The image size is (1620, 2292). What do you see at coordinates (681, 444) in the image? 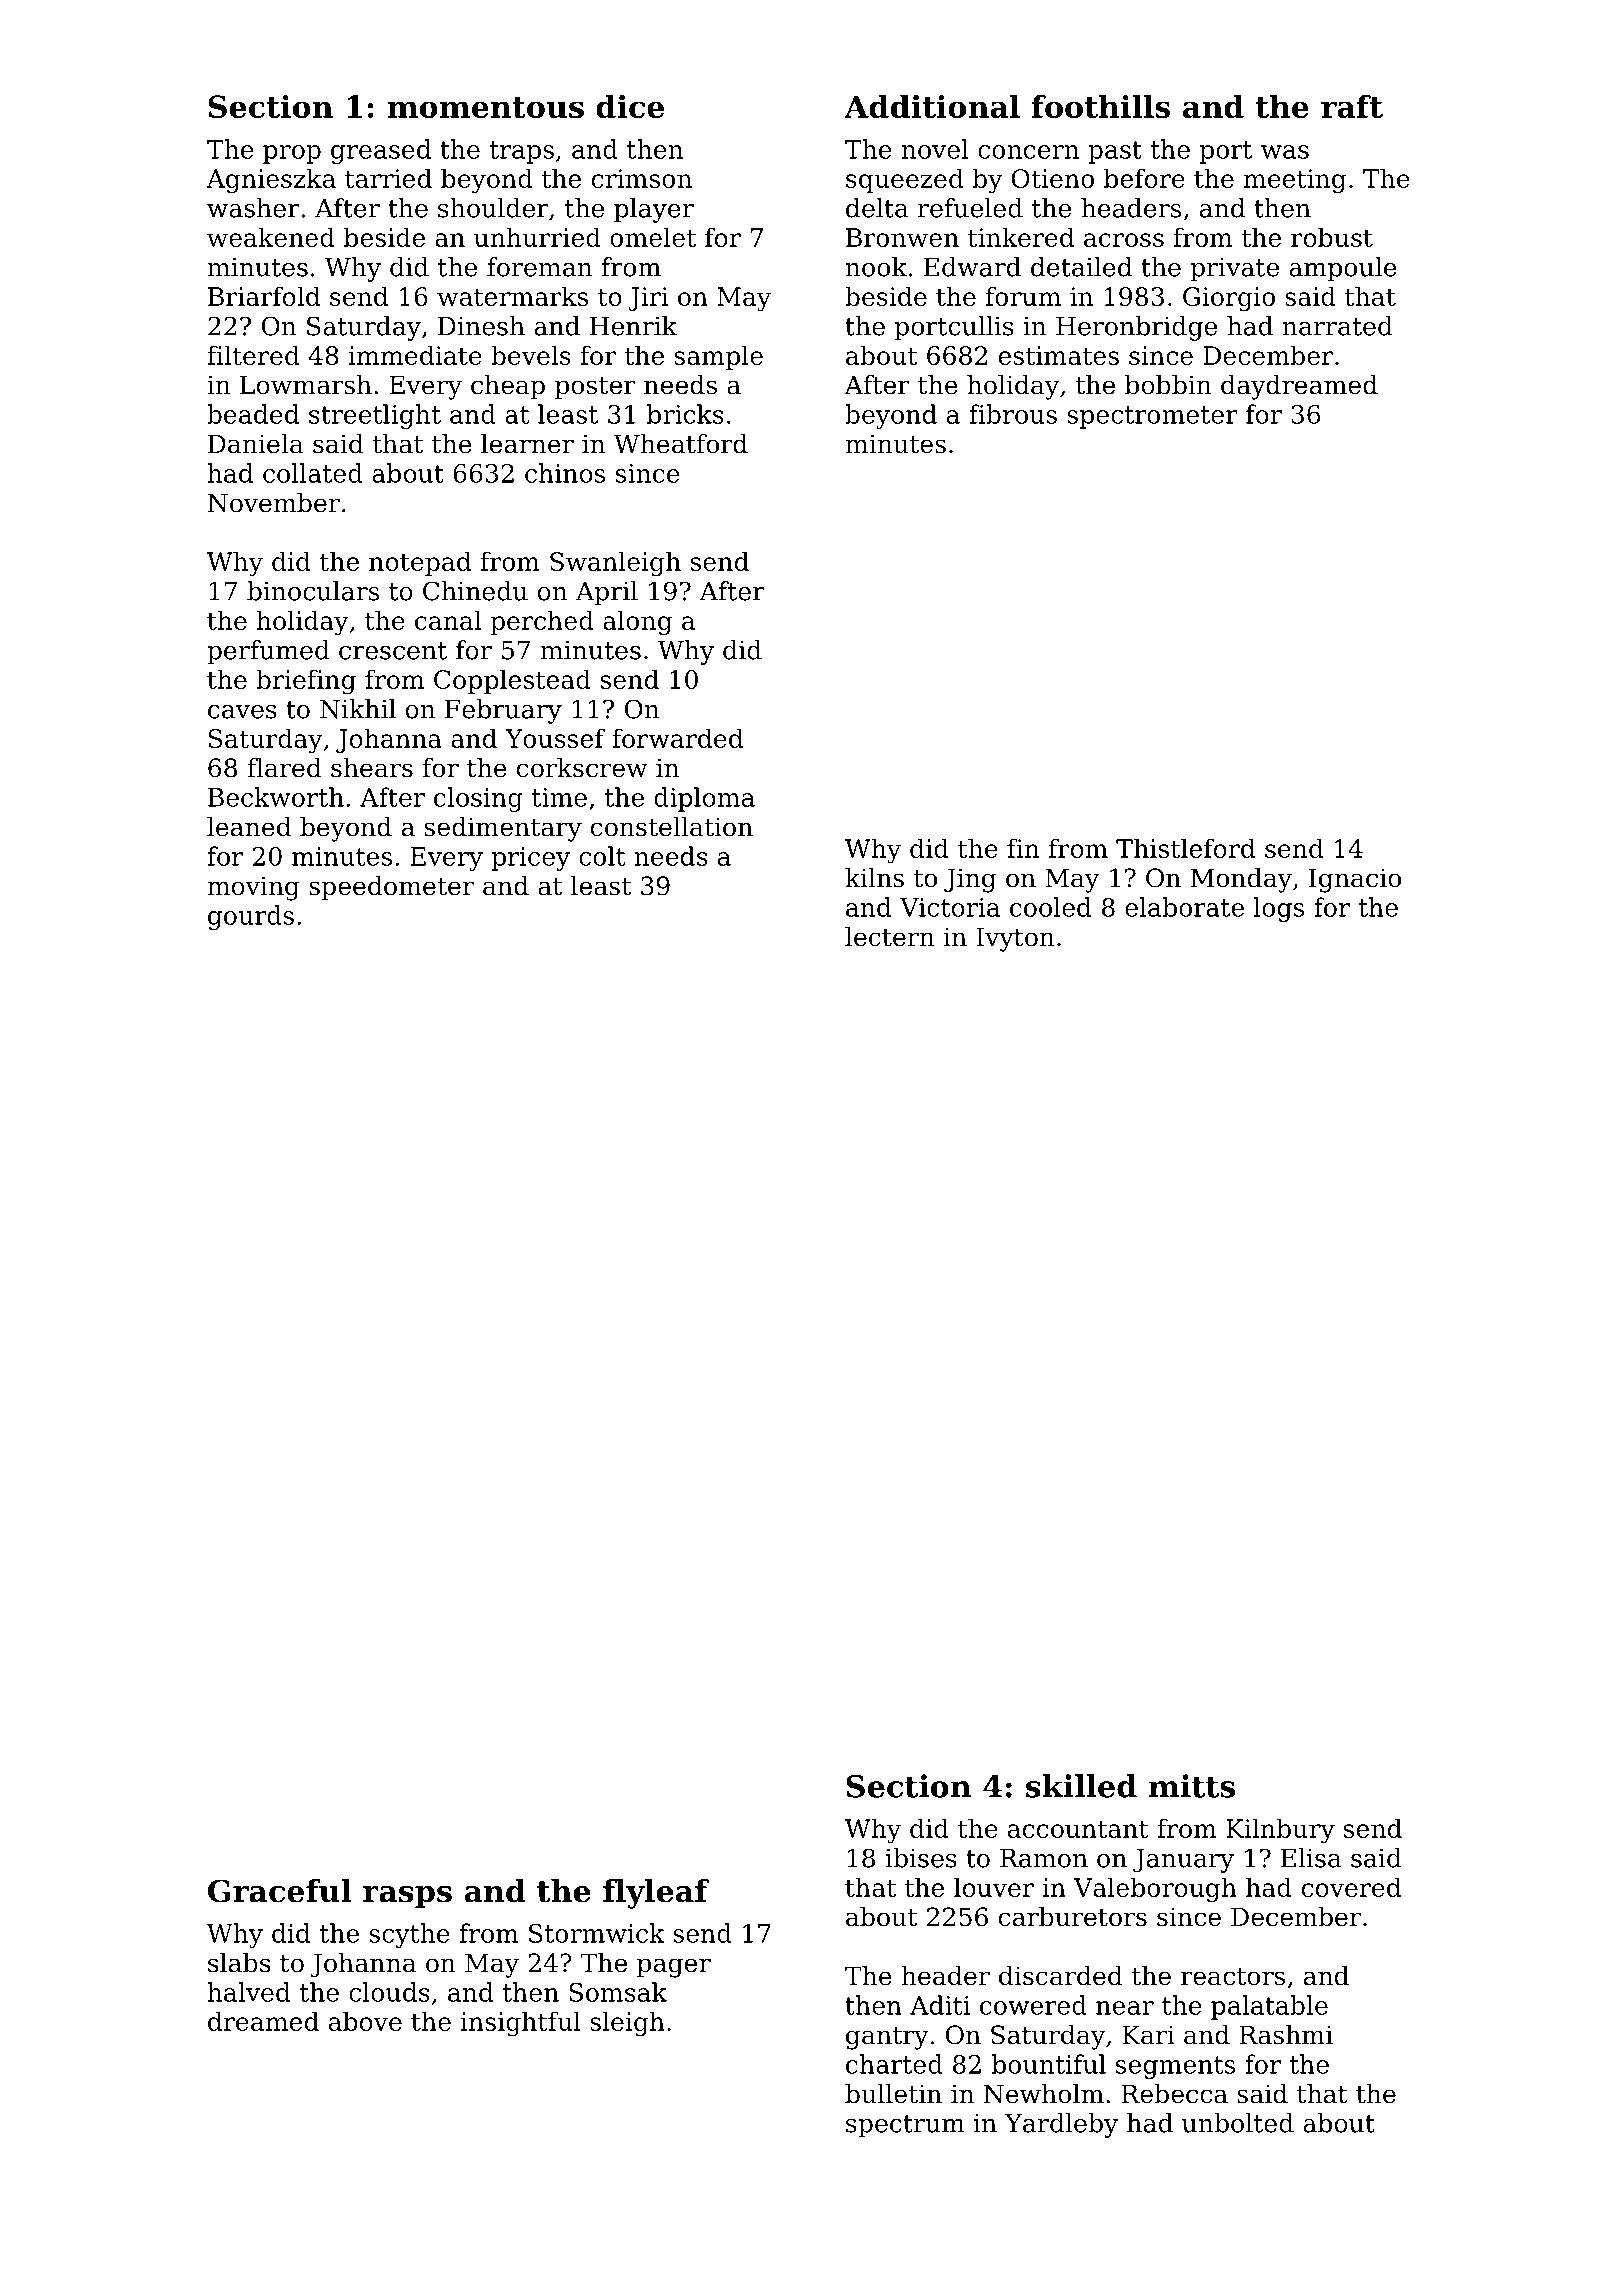
I see `Wheatford` at bounding box center [681, 444].
